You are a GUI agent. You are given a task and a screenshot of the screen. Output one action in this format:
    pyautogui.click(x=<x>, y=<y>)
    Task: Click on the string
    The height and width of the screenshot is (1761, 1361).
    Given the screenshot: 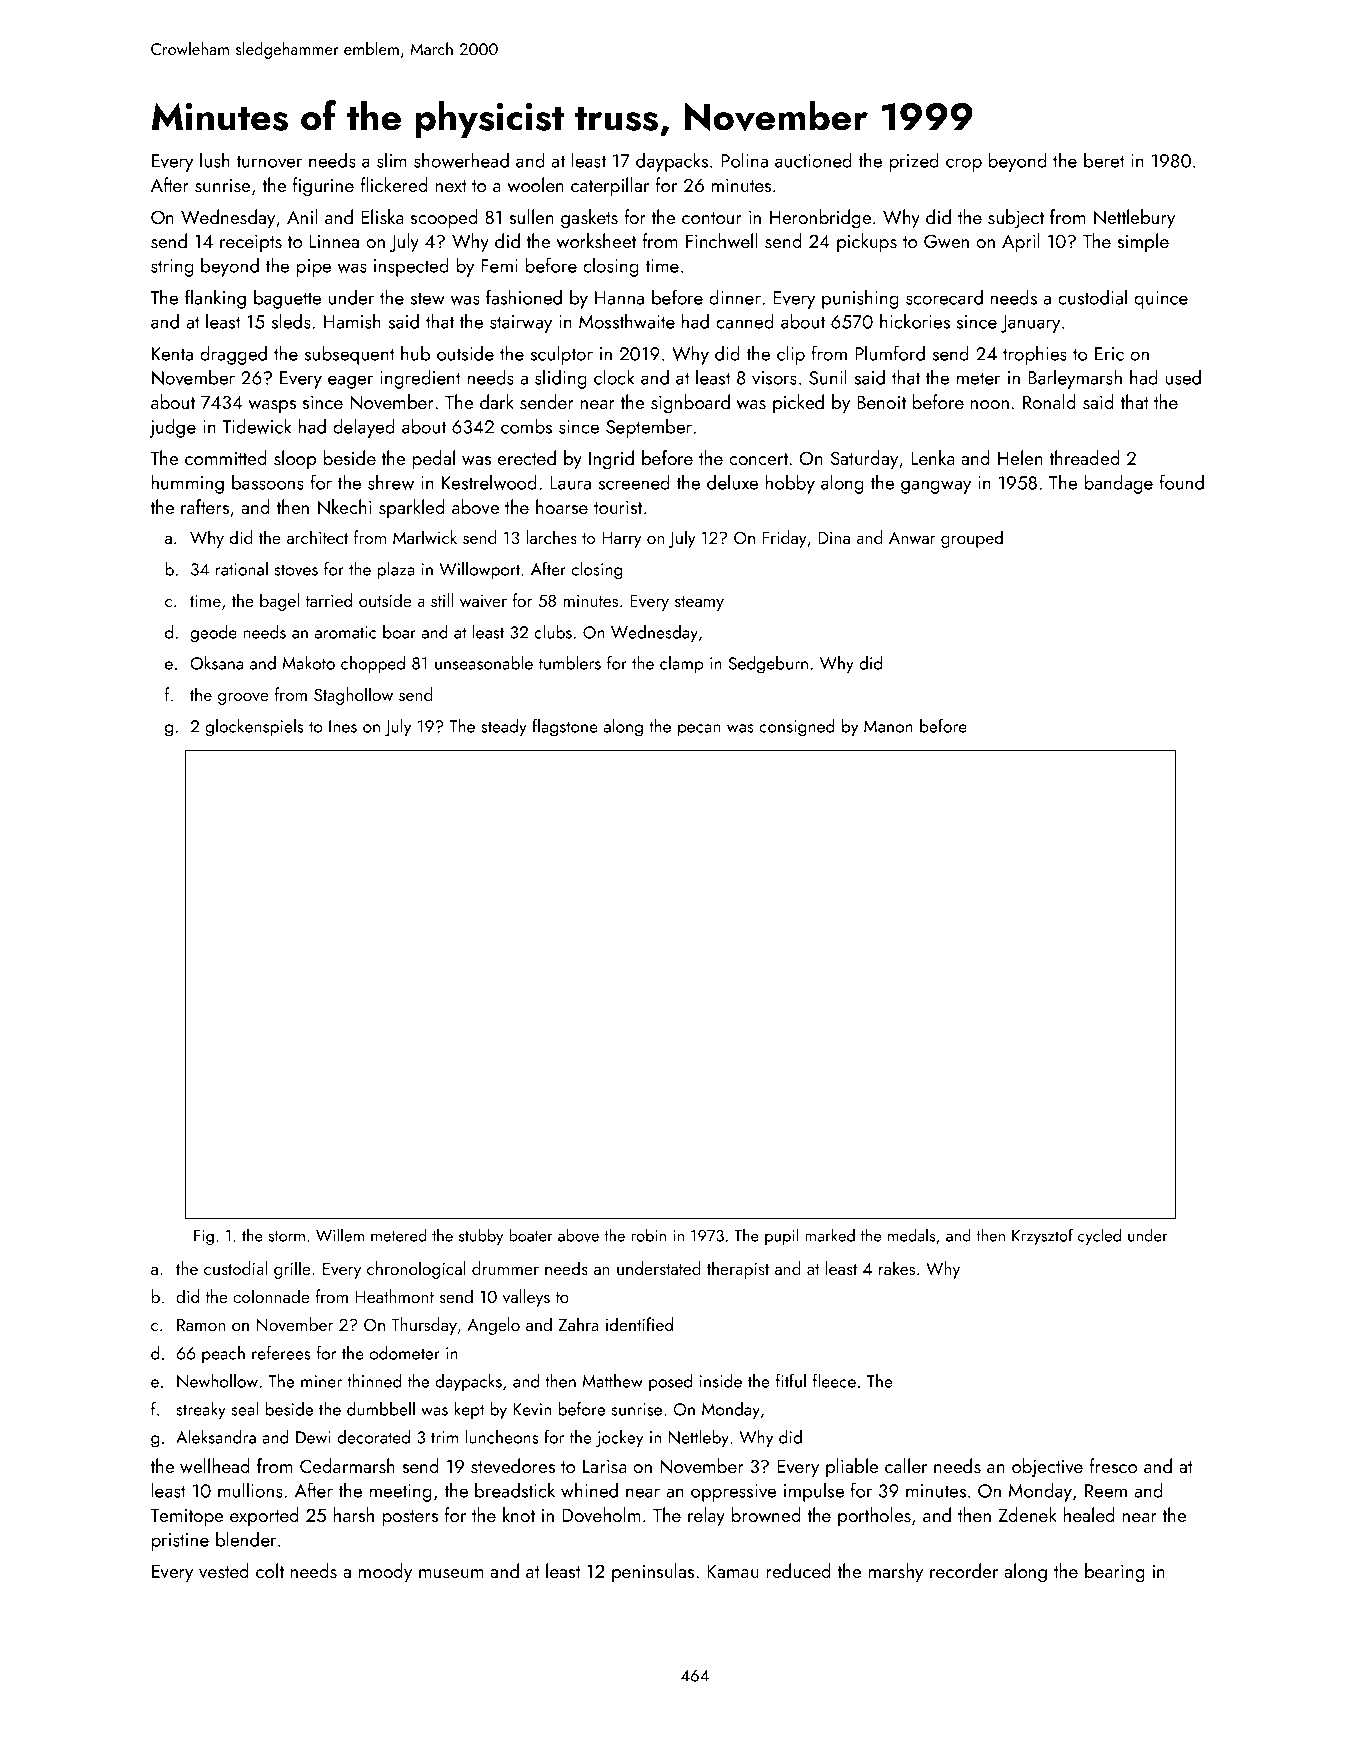 What is the action you would take?
    pyautogui.click(x=172, y=268)
